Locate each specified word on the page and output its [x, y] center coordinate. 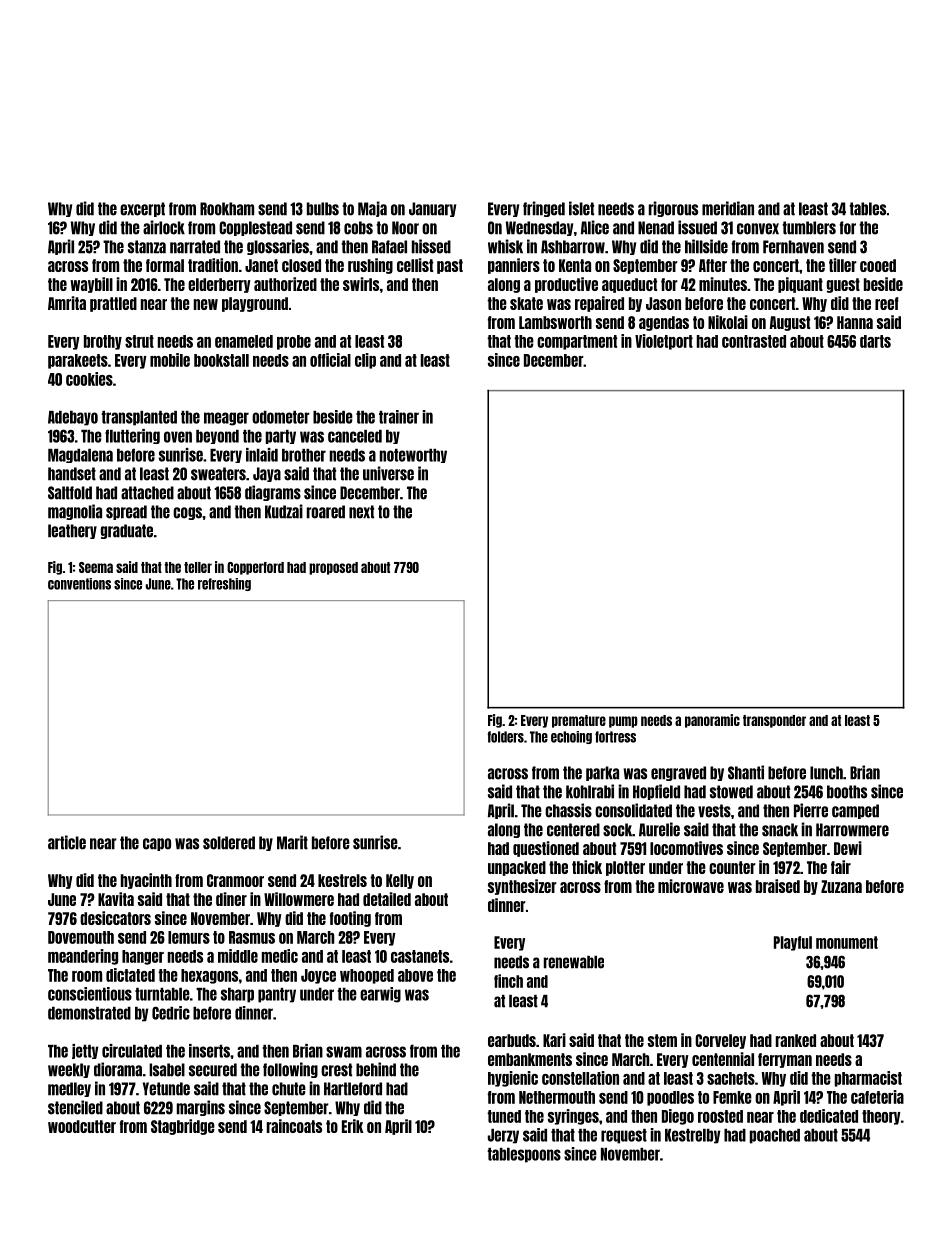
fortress [615, 737]
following [290, 1070]
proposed [333, 568]
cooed [878, 265]
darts [875, 341]
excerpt [142, 209]
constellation [580, 1078]
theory [881, 1117]
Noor [405, 228]
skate [526, 303]
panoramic [712, 721]
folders [505, 737]
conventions [79, 584]
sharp [237, 995]
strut [139, 341]
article [67, 842]
